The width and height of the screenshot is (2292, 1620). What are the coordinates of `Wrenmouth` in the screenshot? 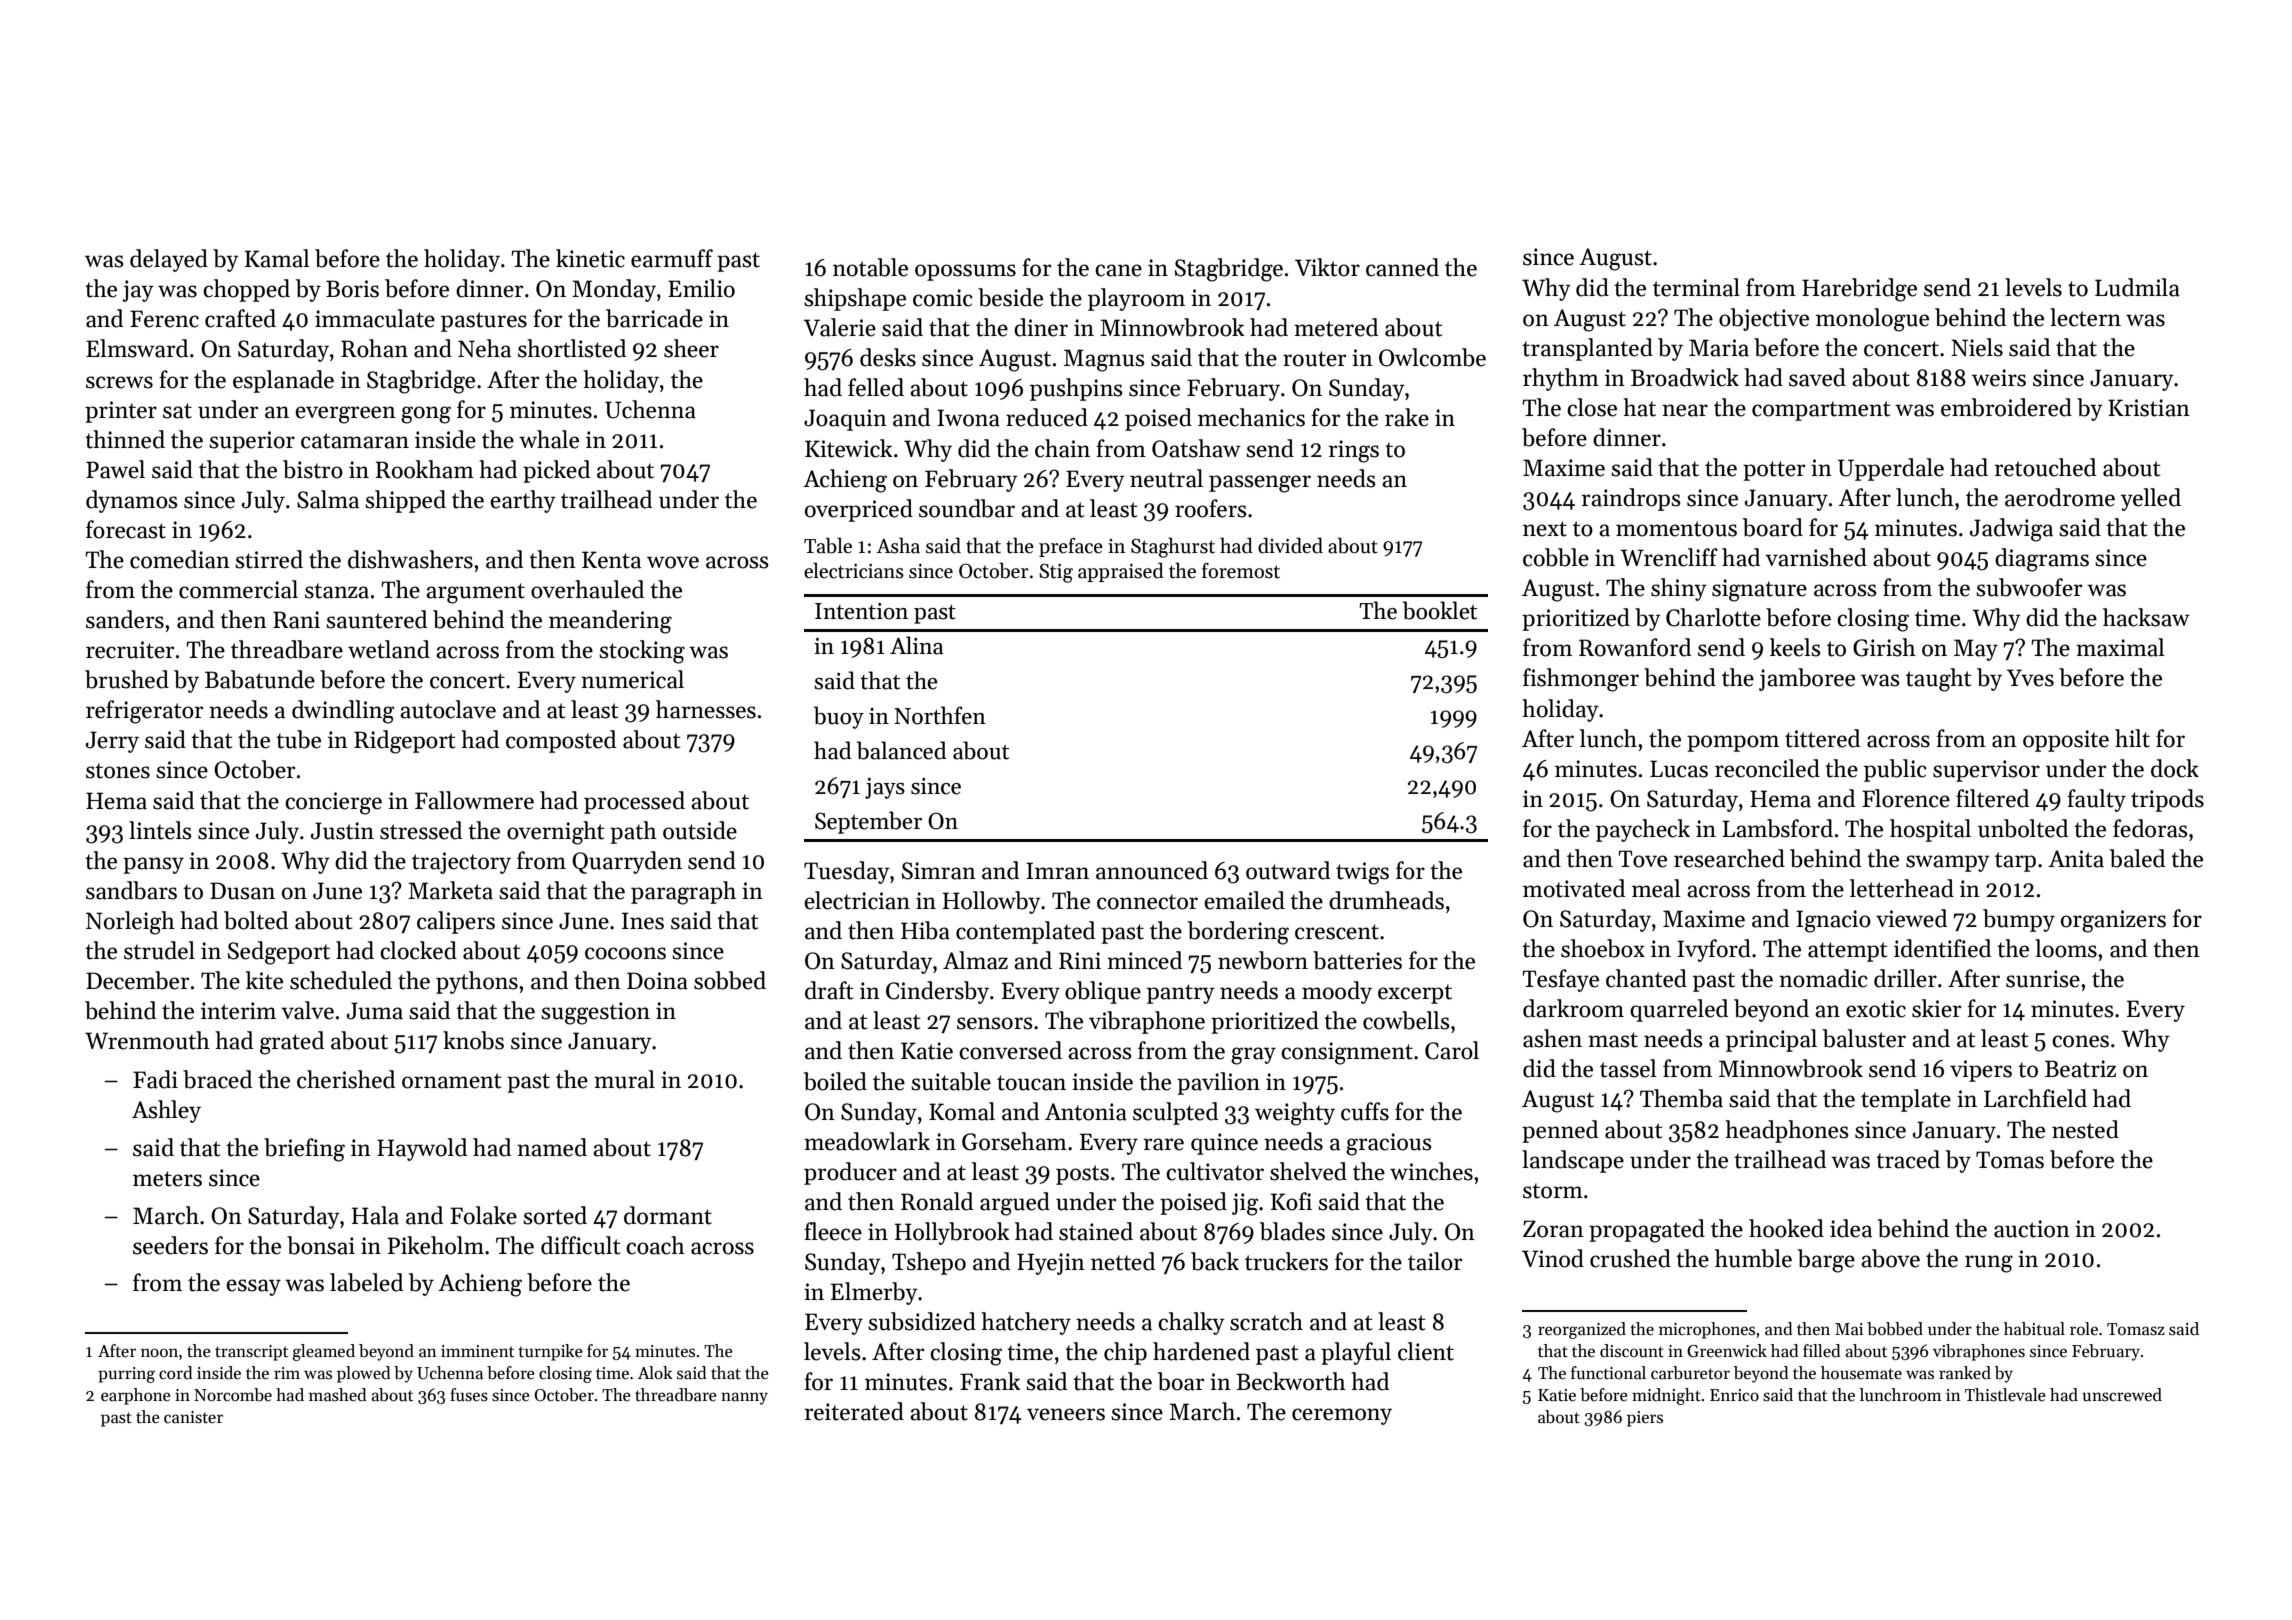 It's located at (147, 1040).
